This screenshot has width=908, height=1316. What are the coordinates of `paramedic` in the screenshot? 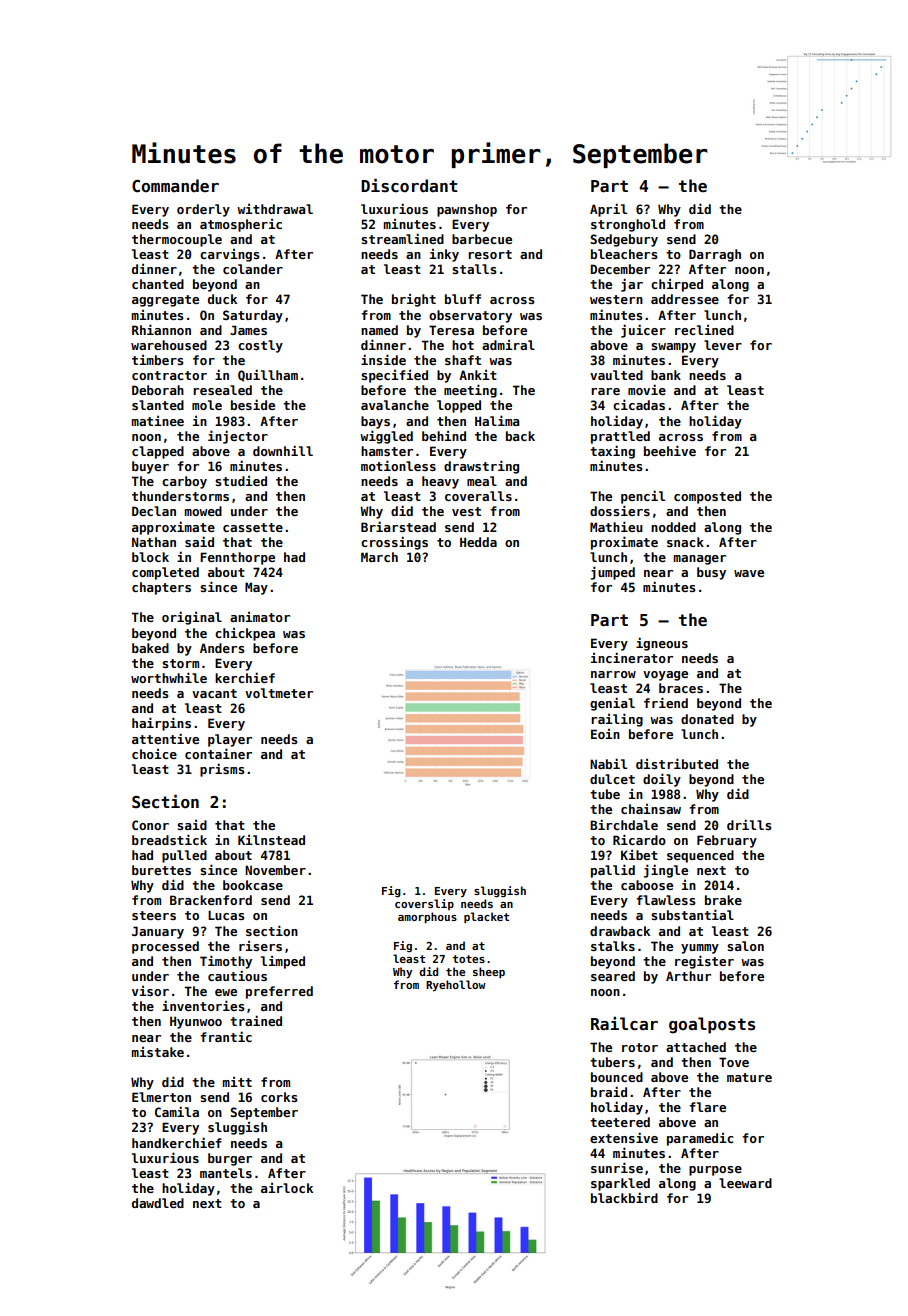 It's located at (700, 1139).
